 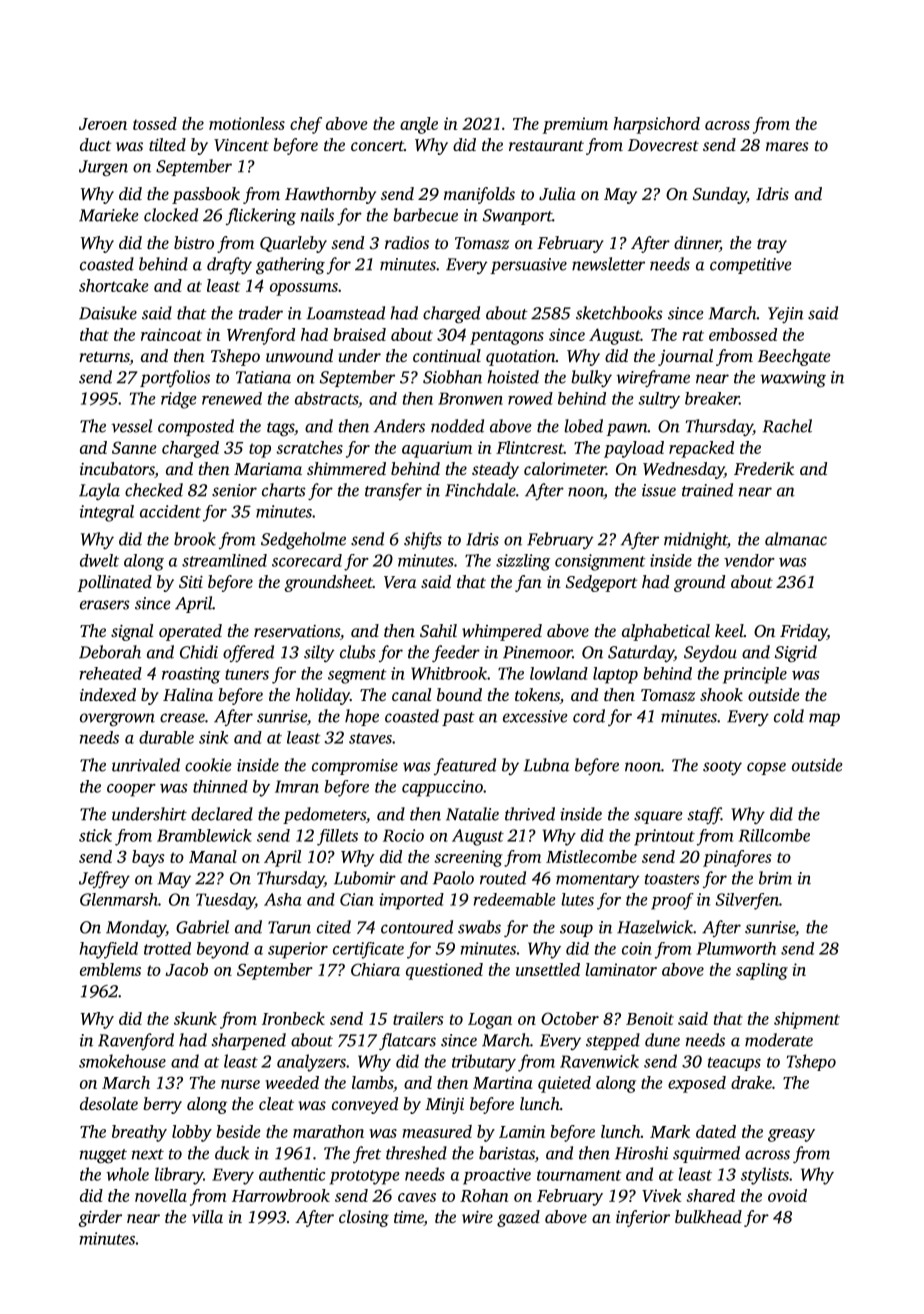 I want to click on overgrown, so click(x=117, y=719).
